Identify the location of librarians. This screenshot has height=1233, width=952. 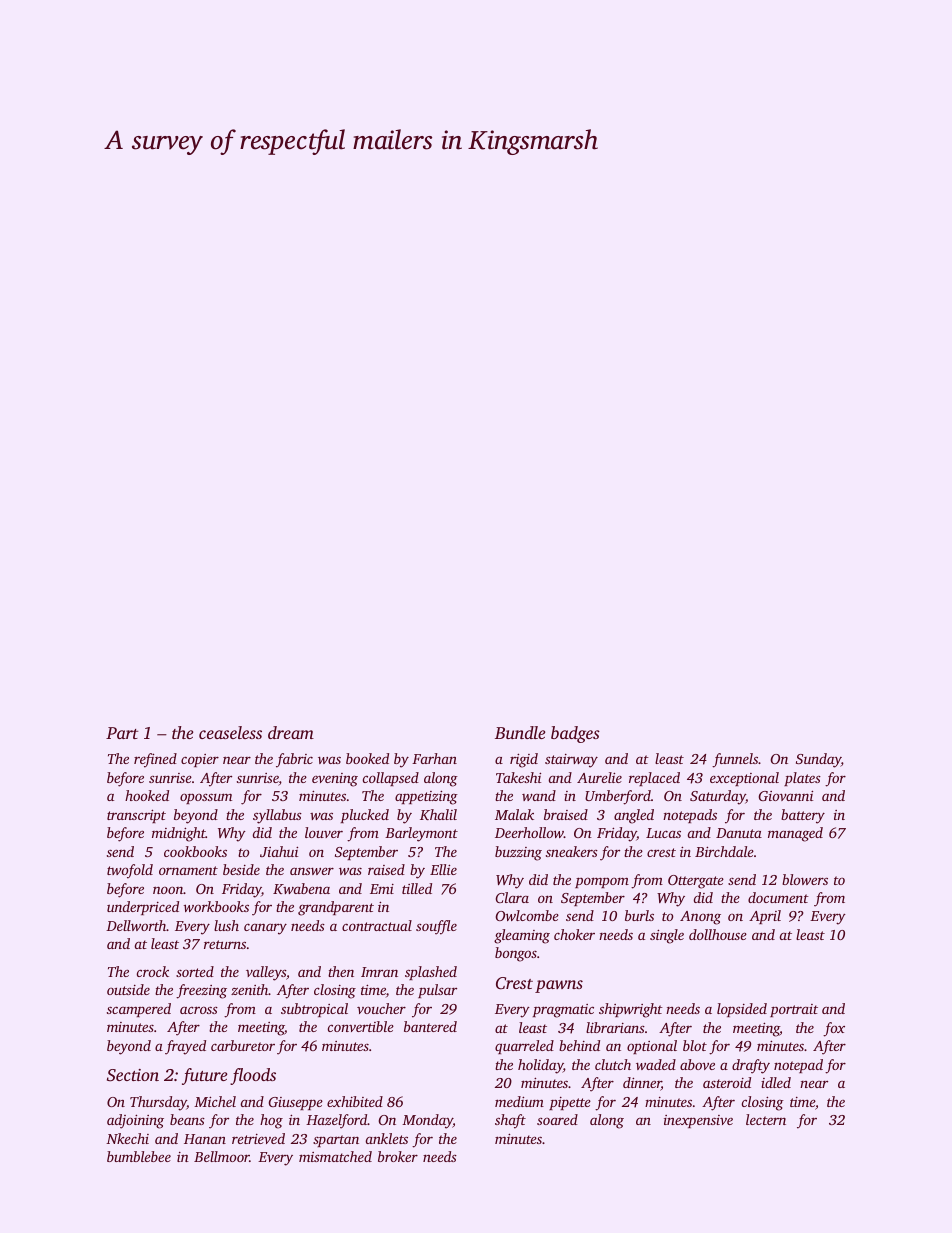
(615, 1027).
